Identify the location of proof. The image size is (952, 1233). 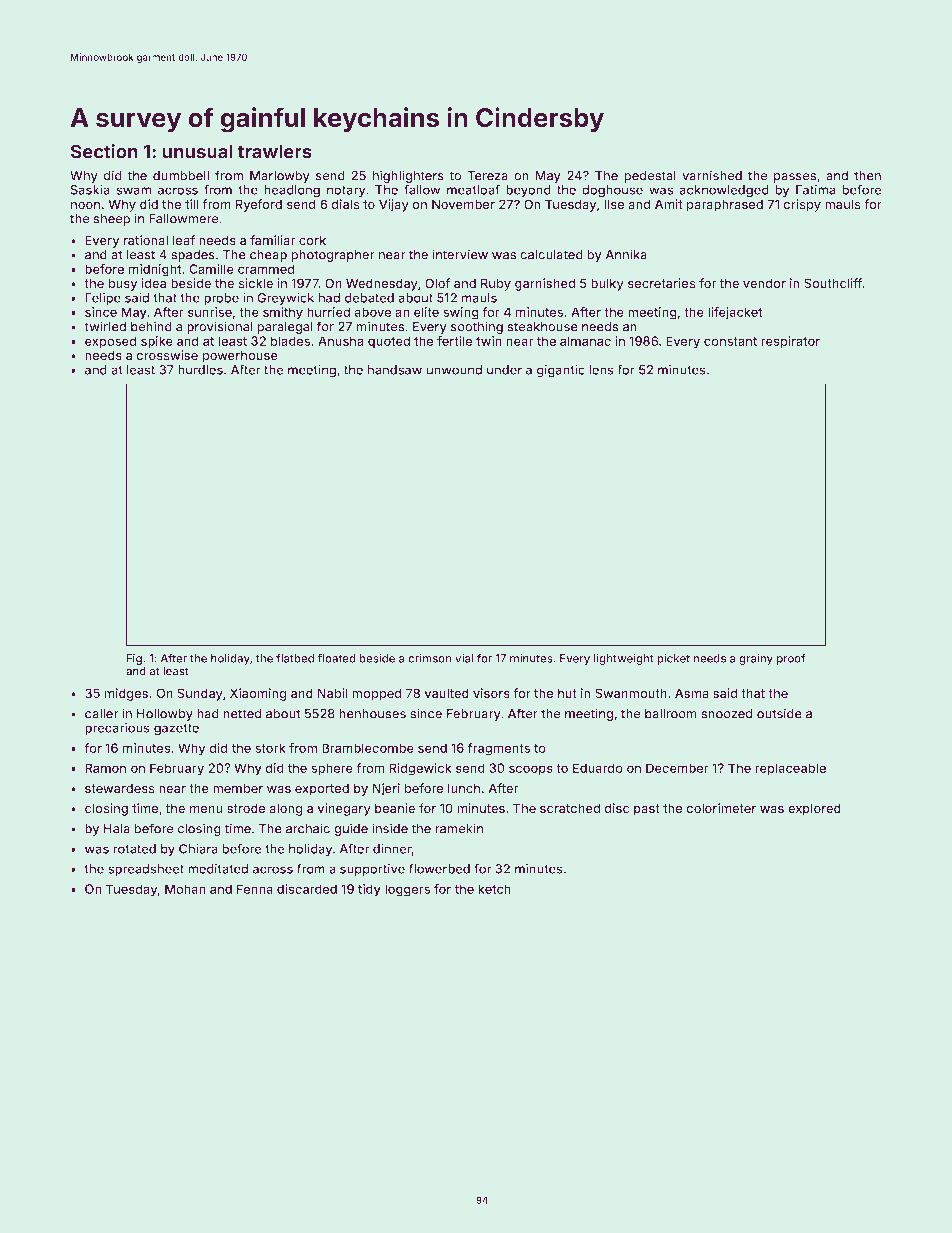
(791, 659).
